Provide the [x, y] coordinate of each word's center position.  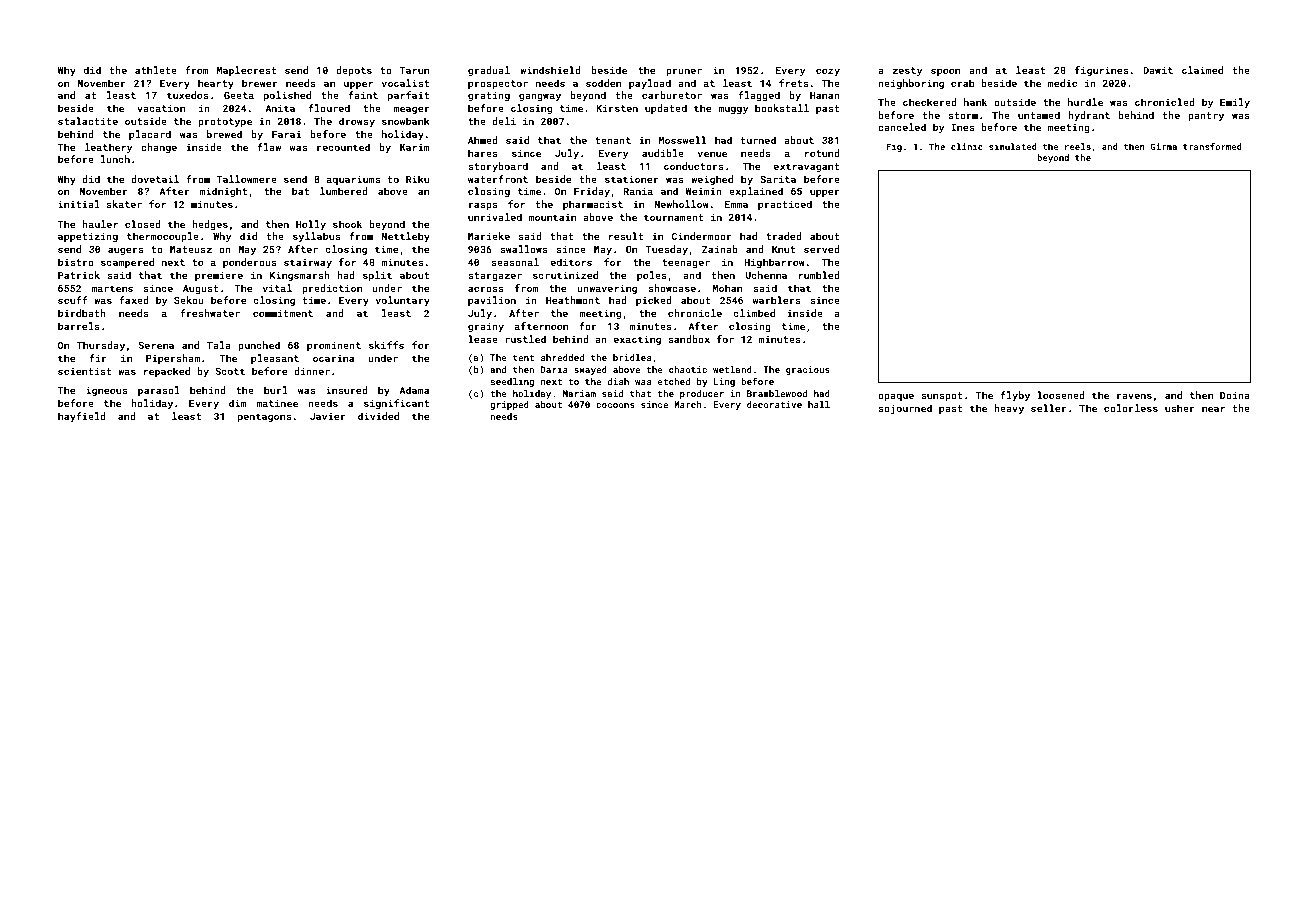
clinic [967, 146]
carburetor [672, 95]
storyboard [498, 167]
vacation [161, 108]
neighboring [911, 84]
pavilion [492, 301]
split [377, 276]
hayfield [82, 417]
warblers [777, 300]
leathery [108, 148]
